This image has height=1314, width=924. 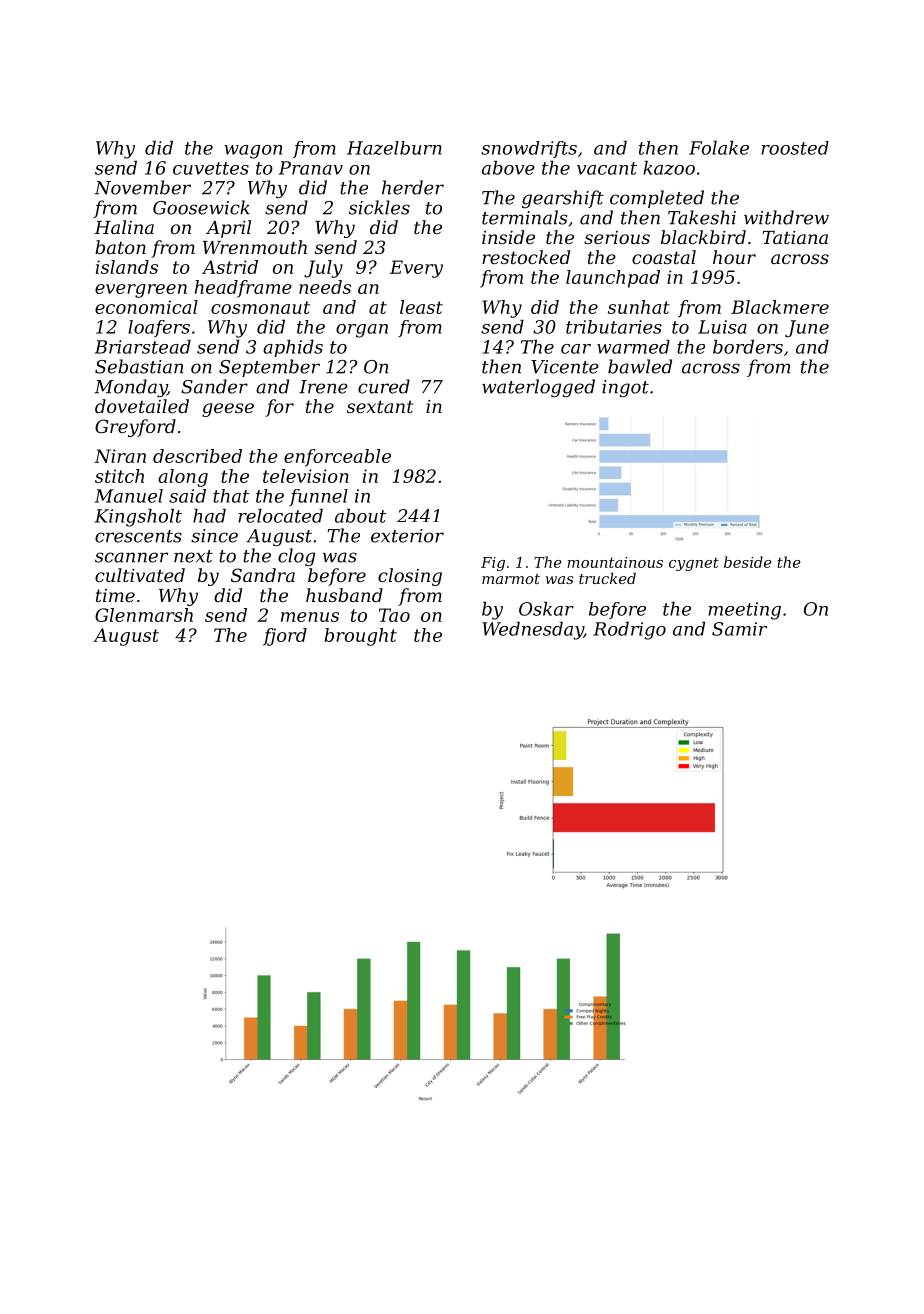 I want to click on waterlogged, so click(x=538, y=388).
